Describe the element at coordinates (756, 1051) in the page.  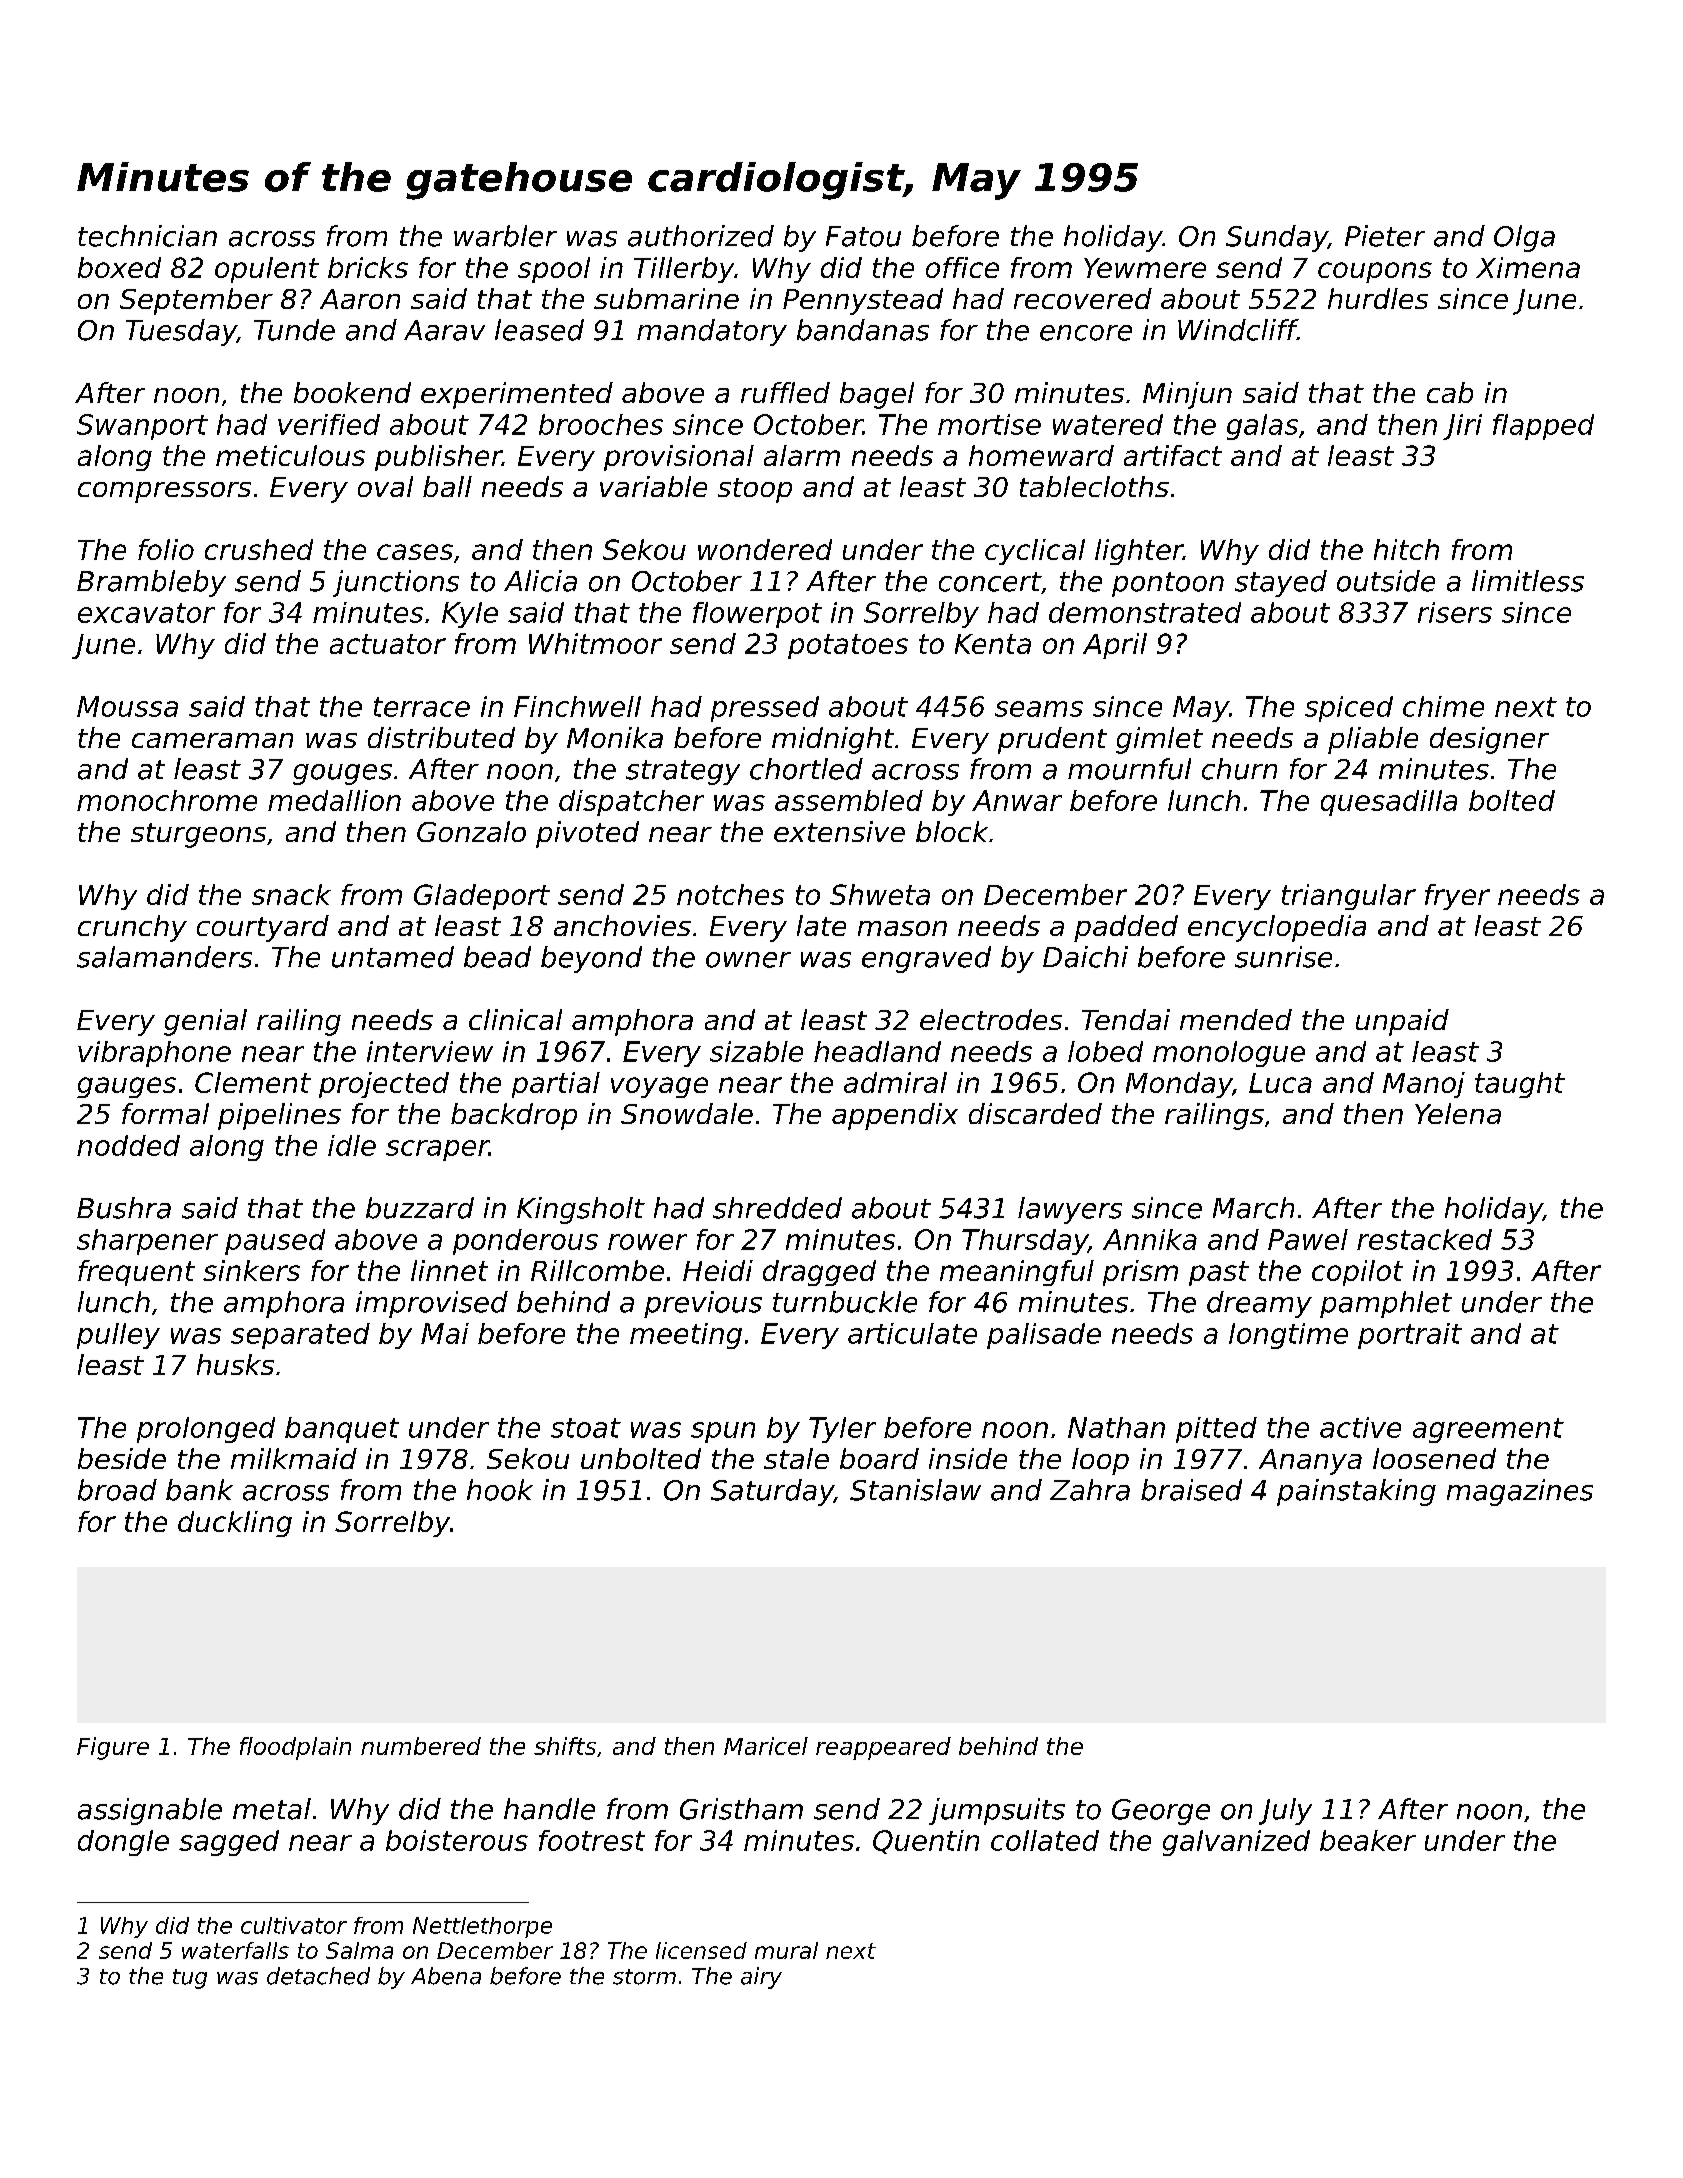
I see `sizable` at that location.
